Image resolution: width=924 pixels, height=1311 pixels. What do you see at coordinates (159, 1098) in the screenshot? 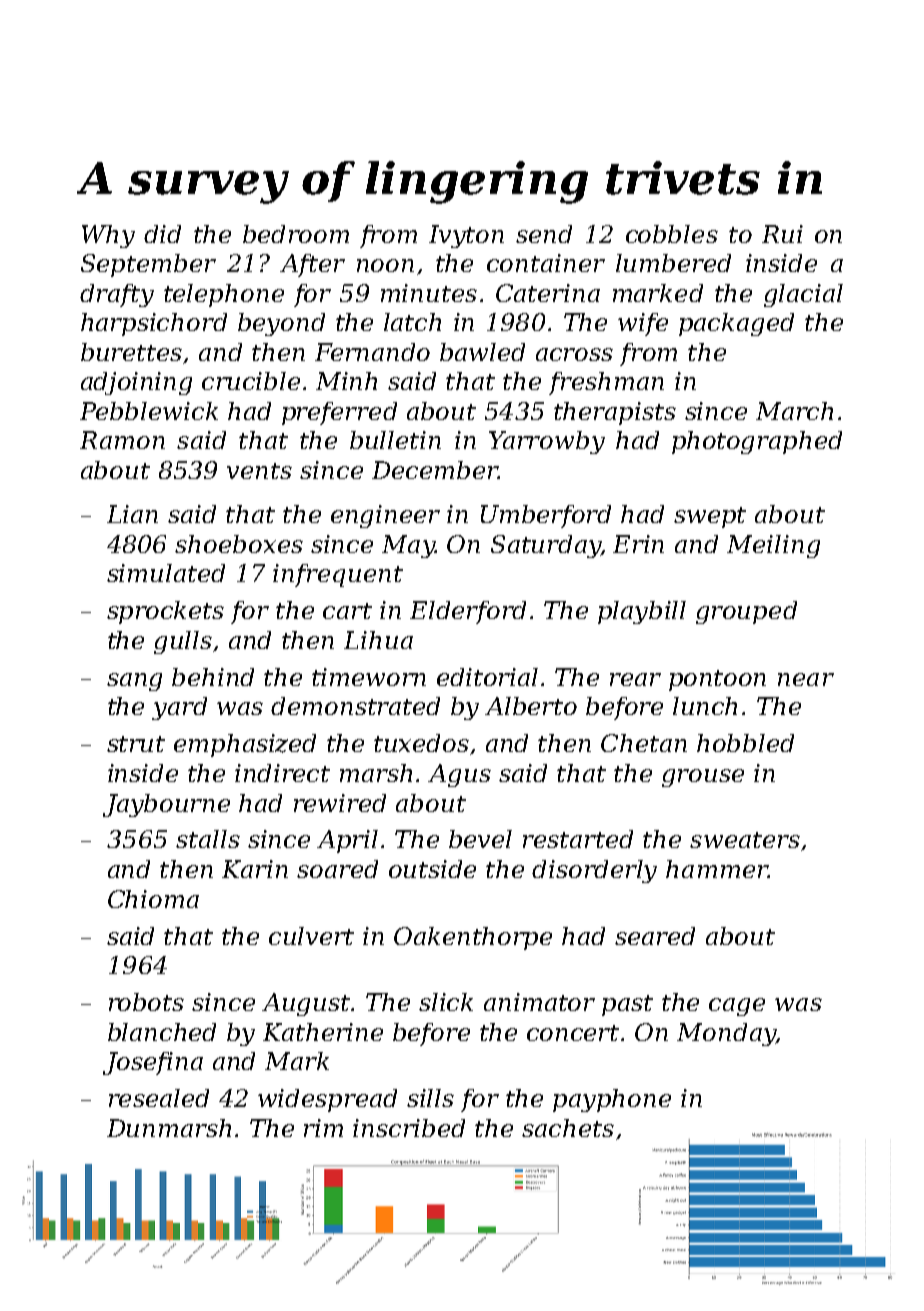
I see `resealed` at bounding box center [159, 1098].
